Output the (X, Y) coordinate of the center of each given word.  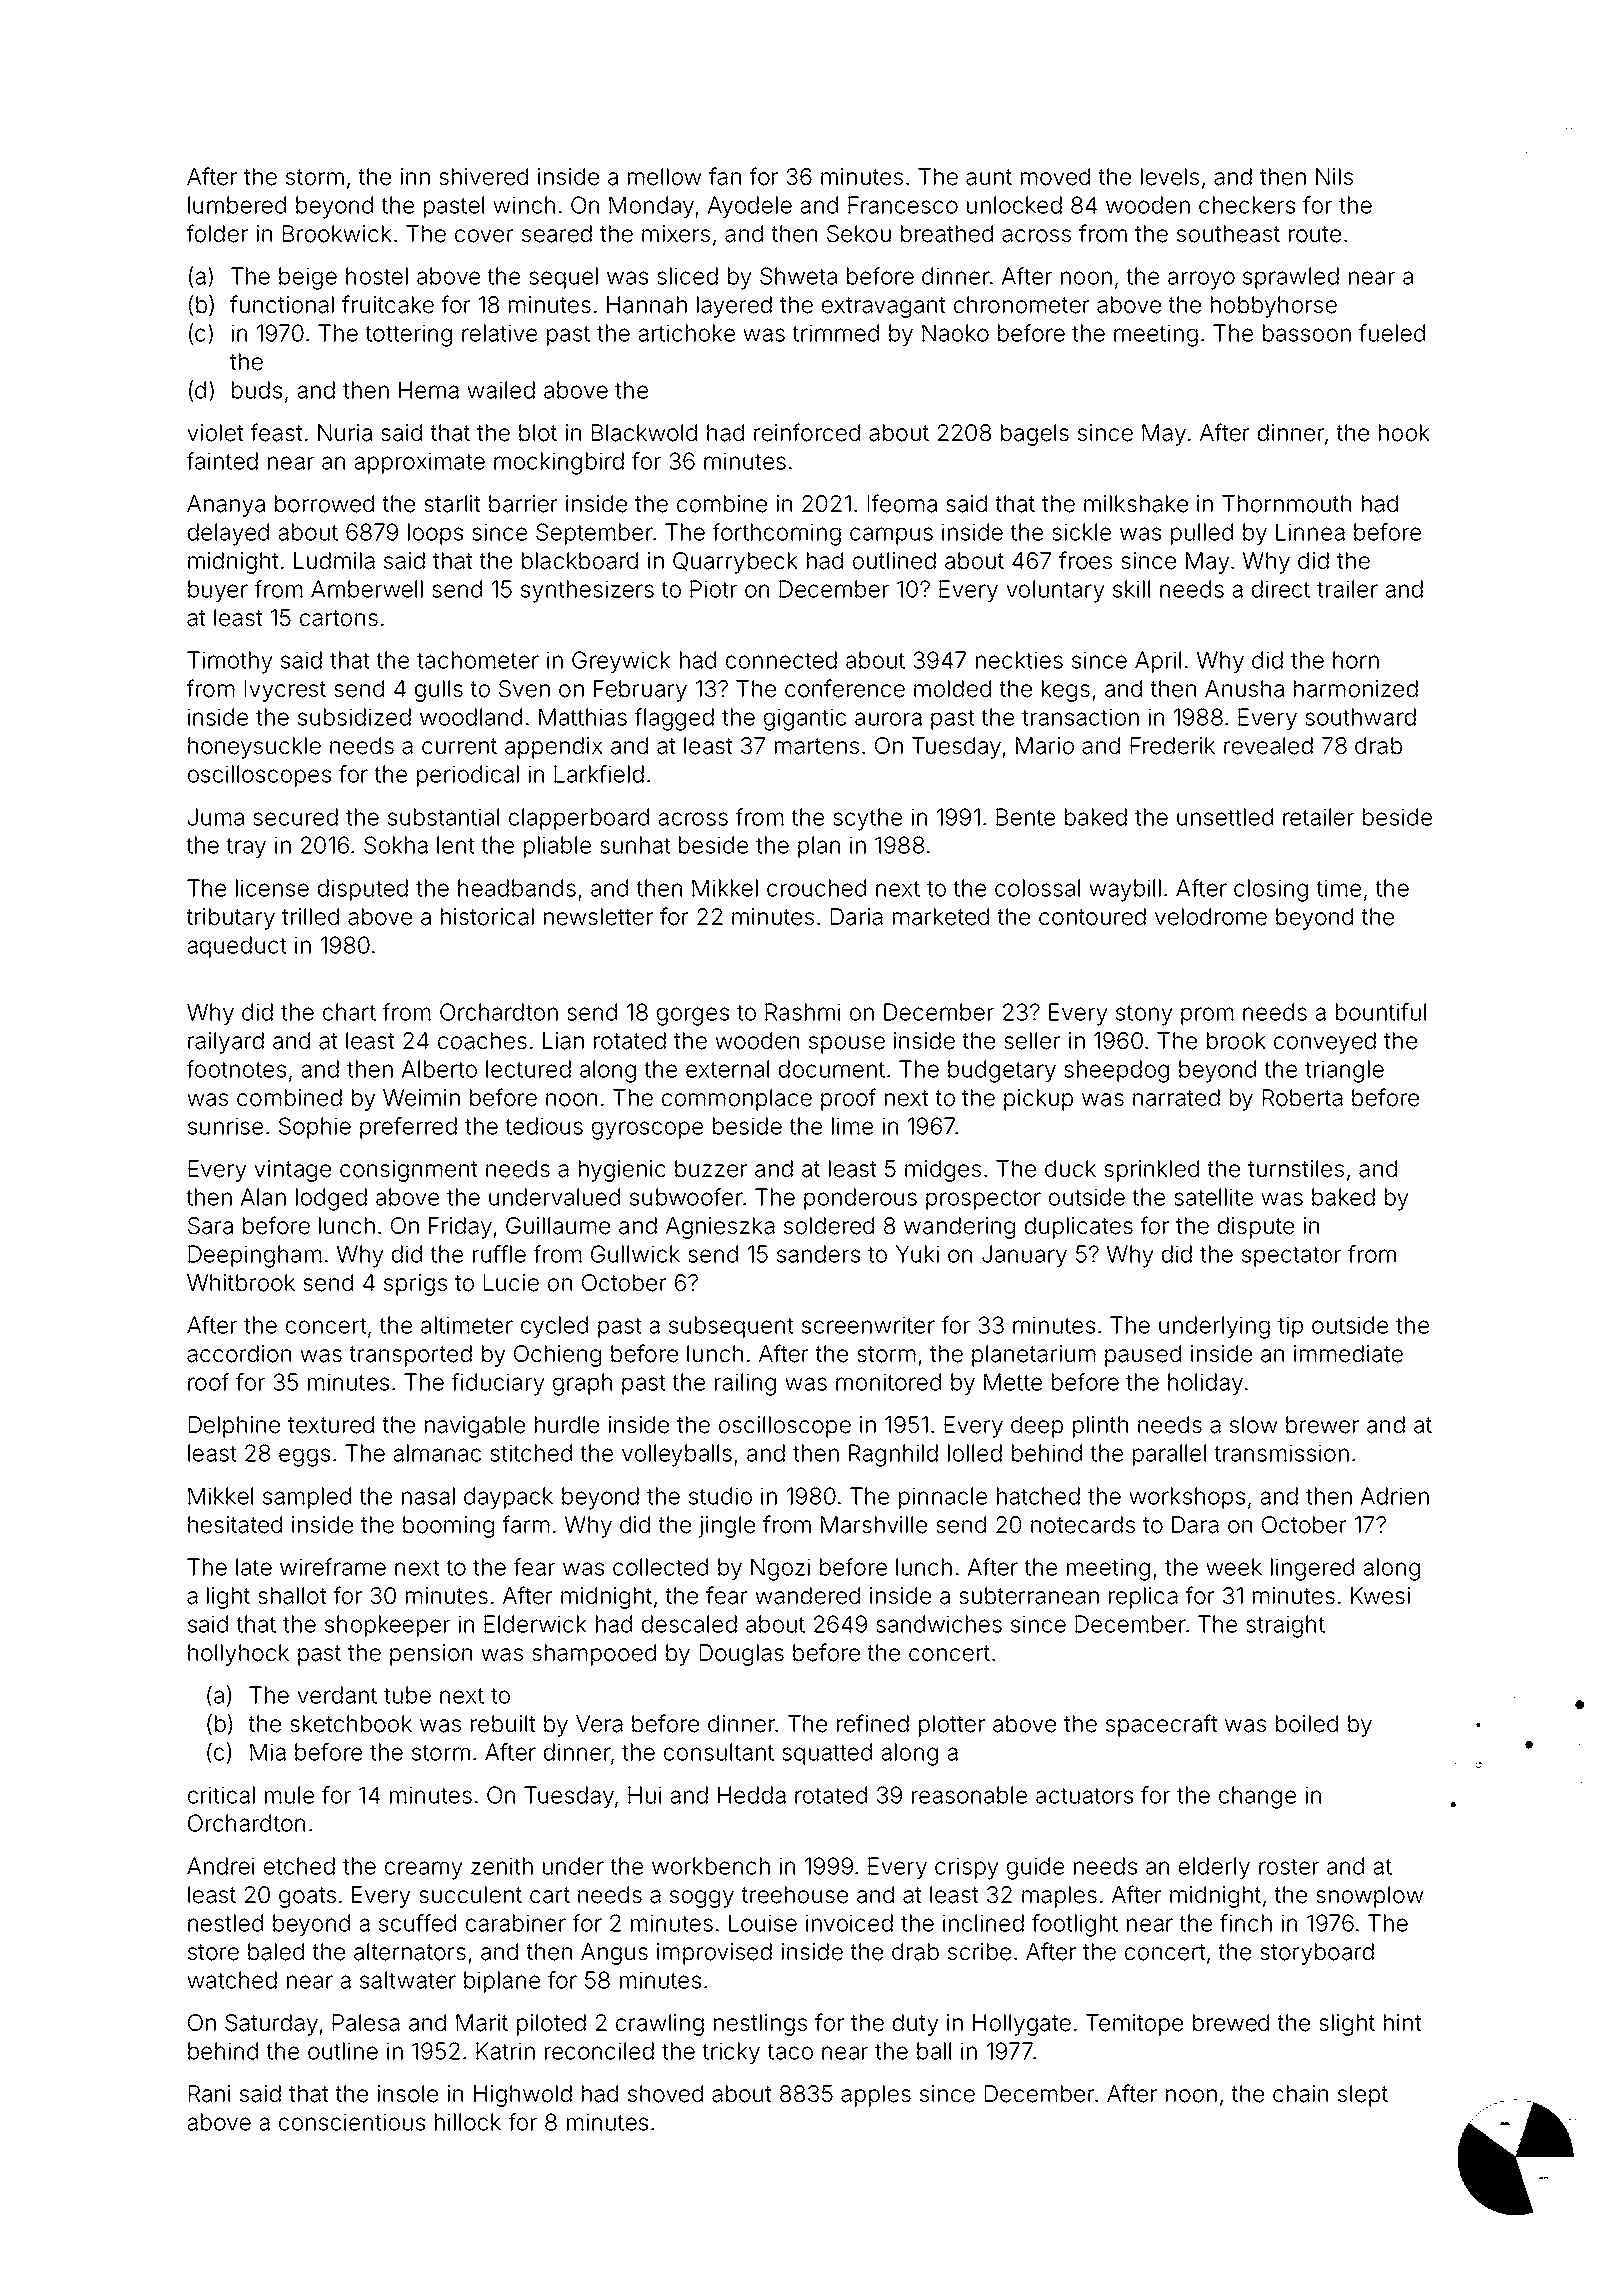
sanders (818, 1254)
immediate (1348, 1354)
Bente (1025, 817)
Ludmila (334, 561)
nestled (225, 1923)
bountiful (1381, 1012)
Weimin (421, 1098)
